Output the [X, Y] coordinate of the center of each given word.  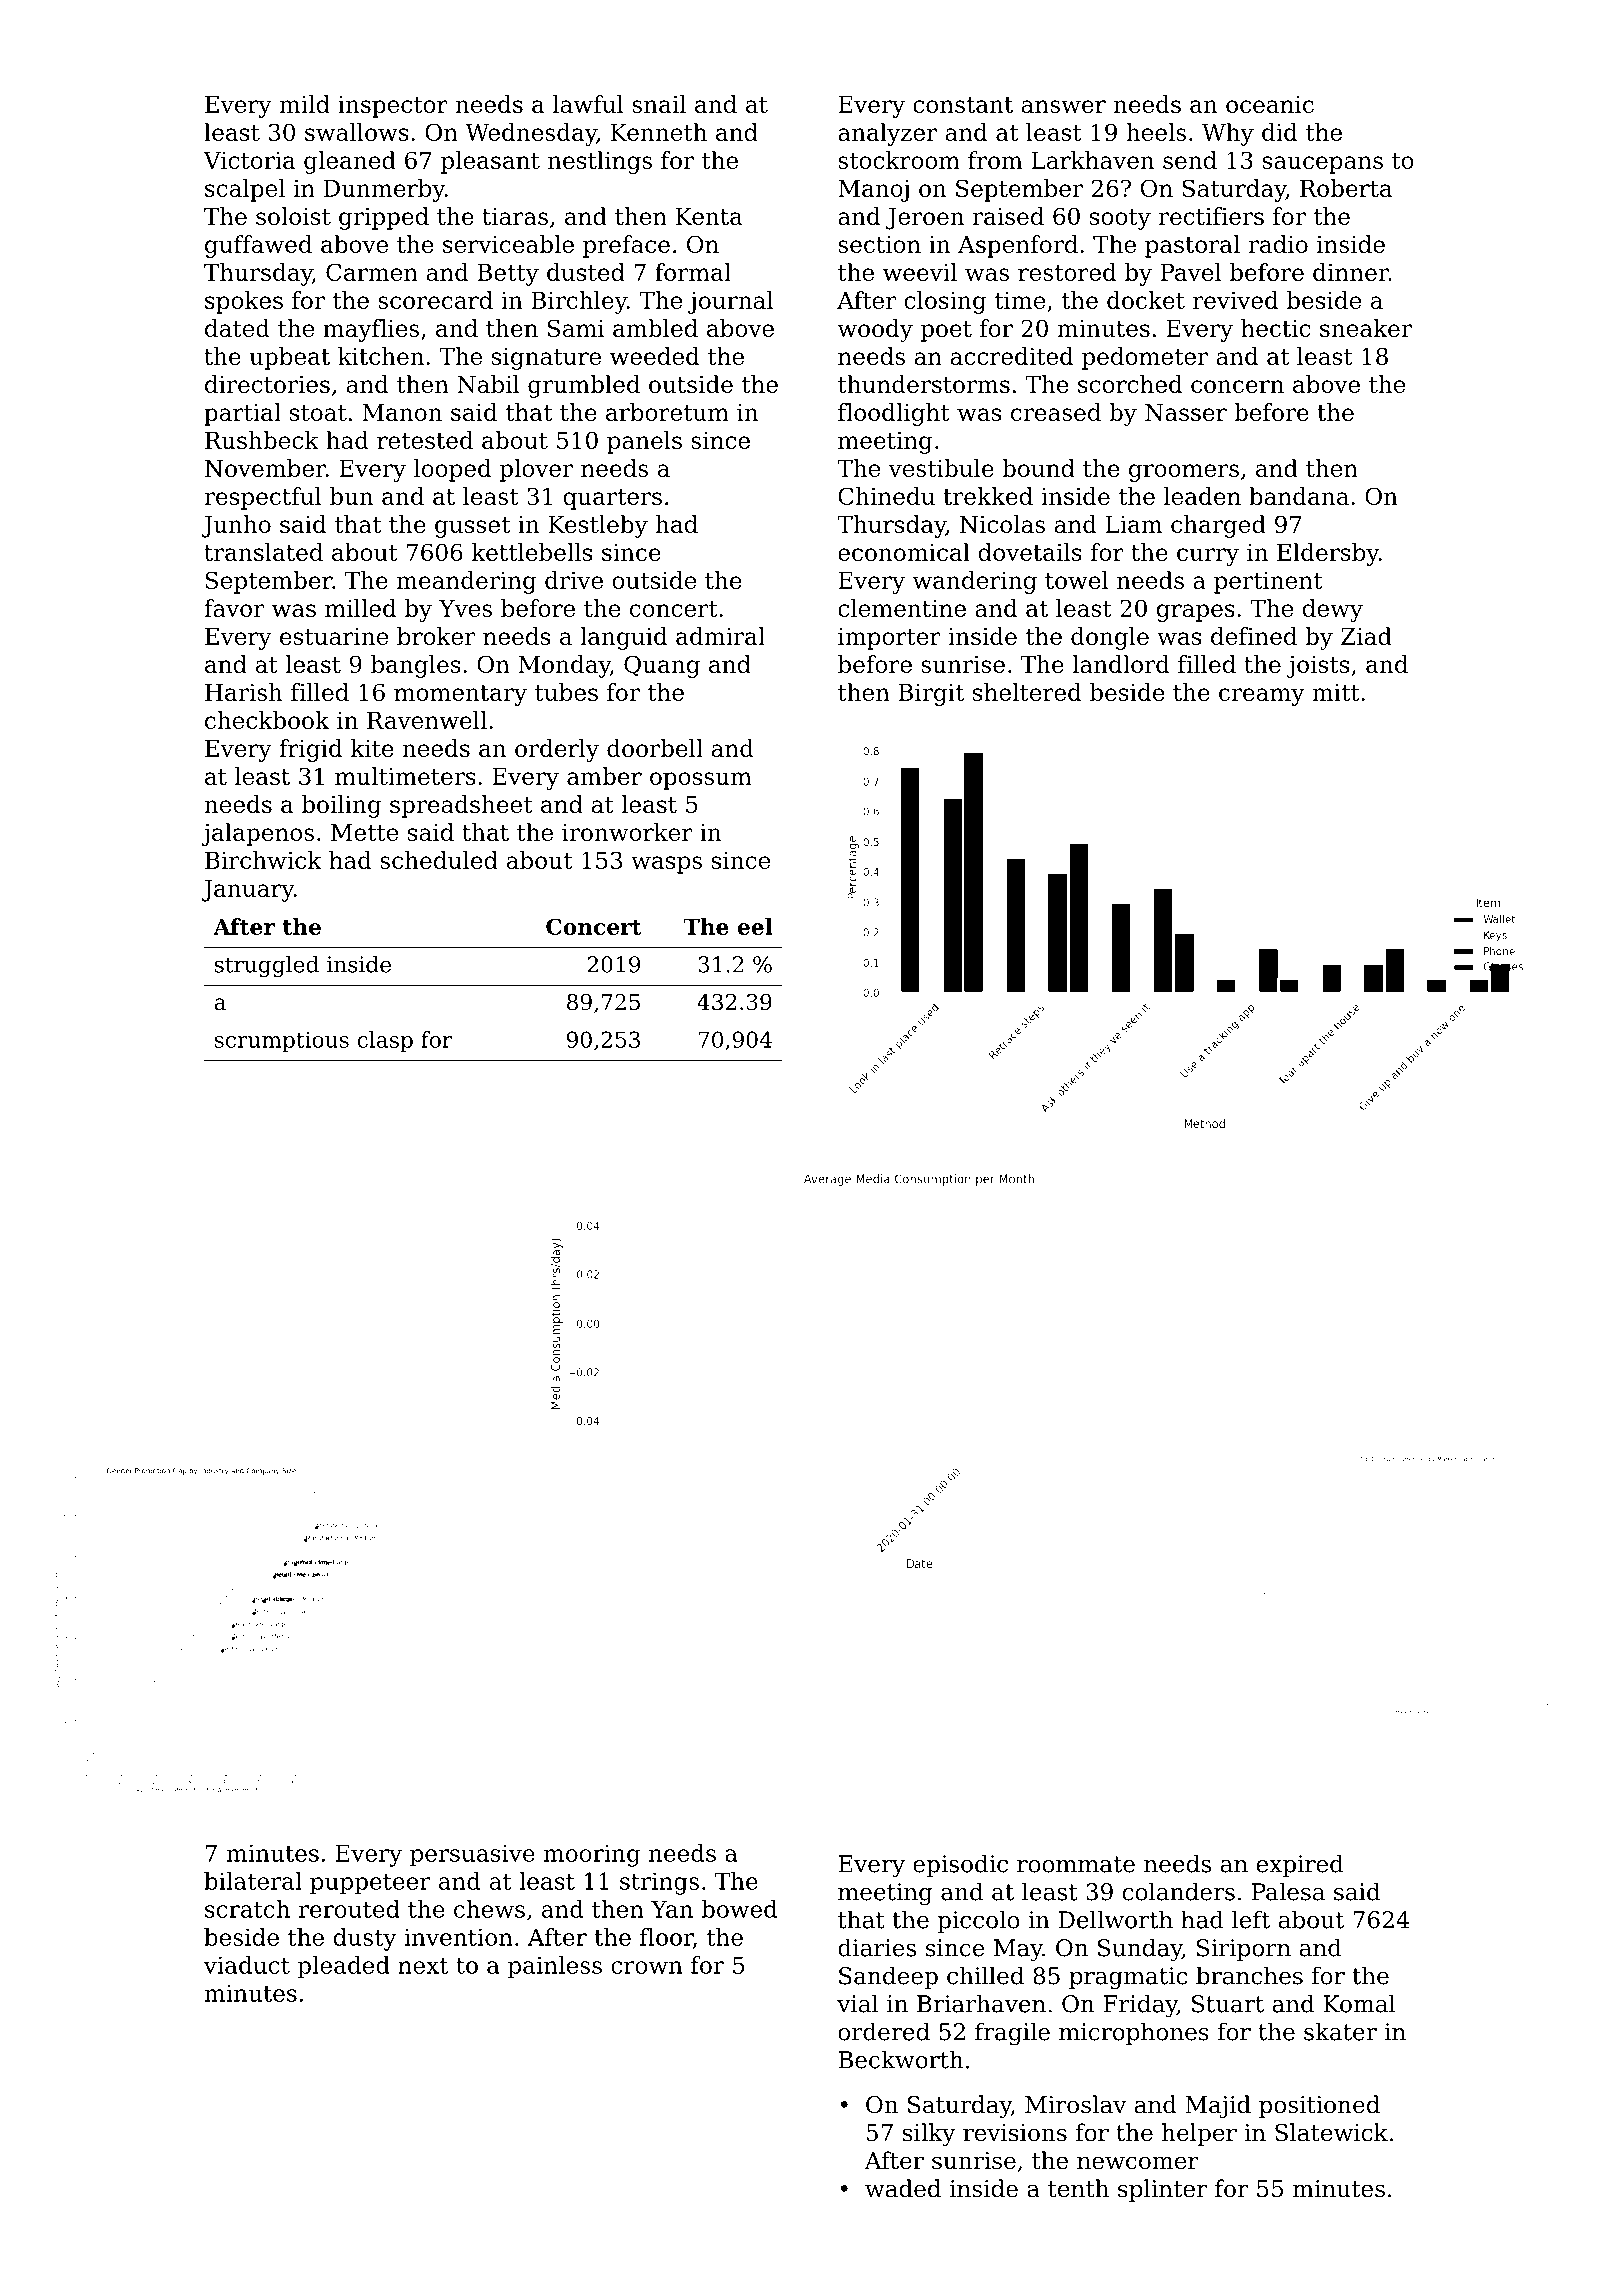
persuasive [472, 1855]
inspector [393, 107]
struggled [267, 966]
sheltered [1027, 692]
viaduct [247, 1965]
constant [963, 105]
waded [903, 2188]
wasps [666, 865]
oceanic [1270, 104]
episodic [960, 1865]
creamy [1262, 697]
